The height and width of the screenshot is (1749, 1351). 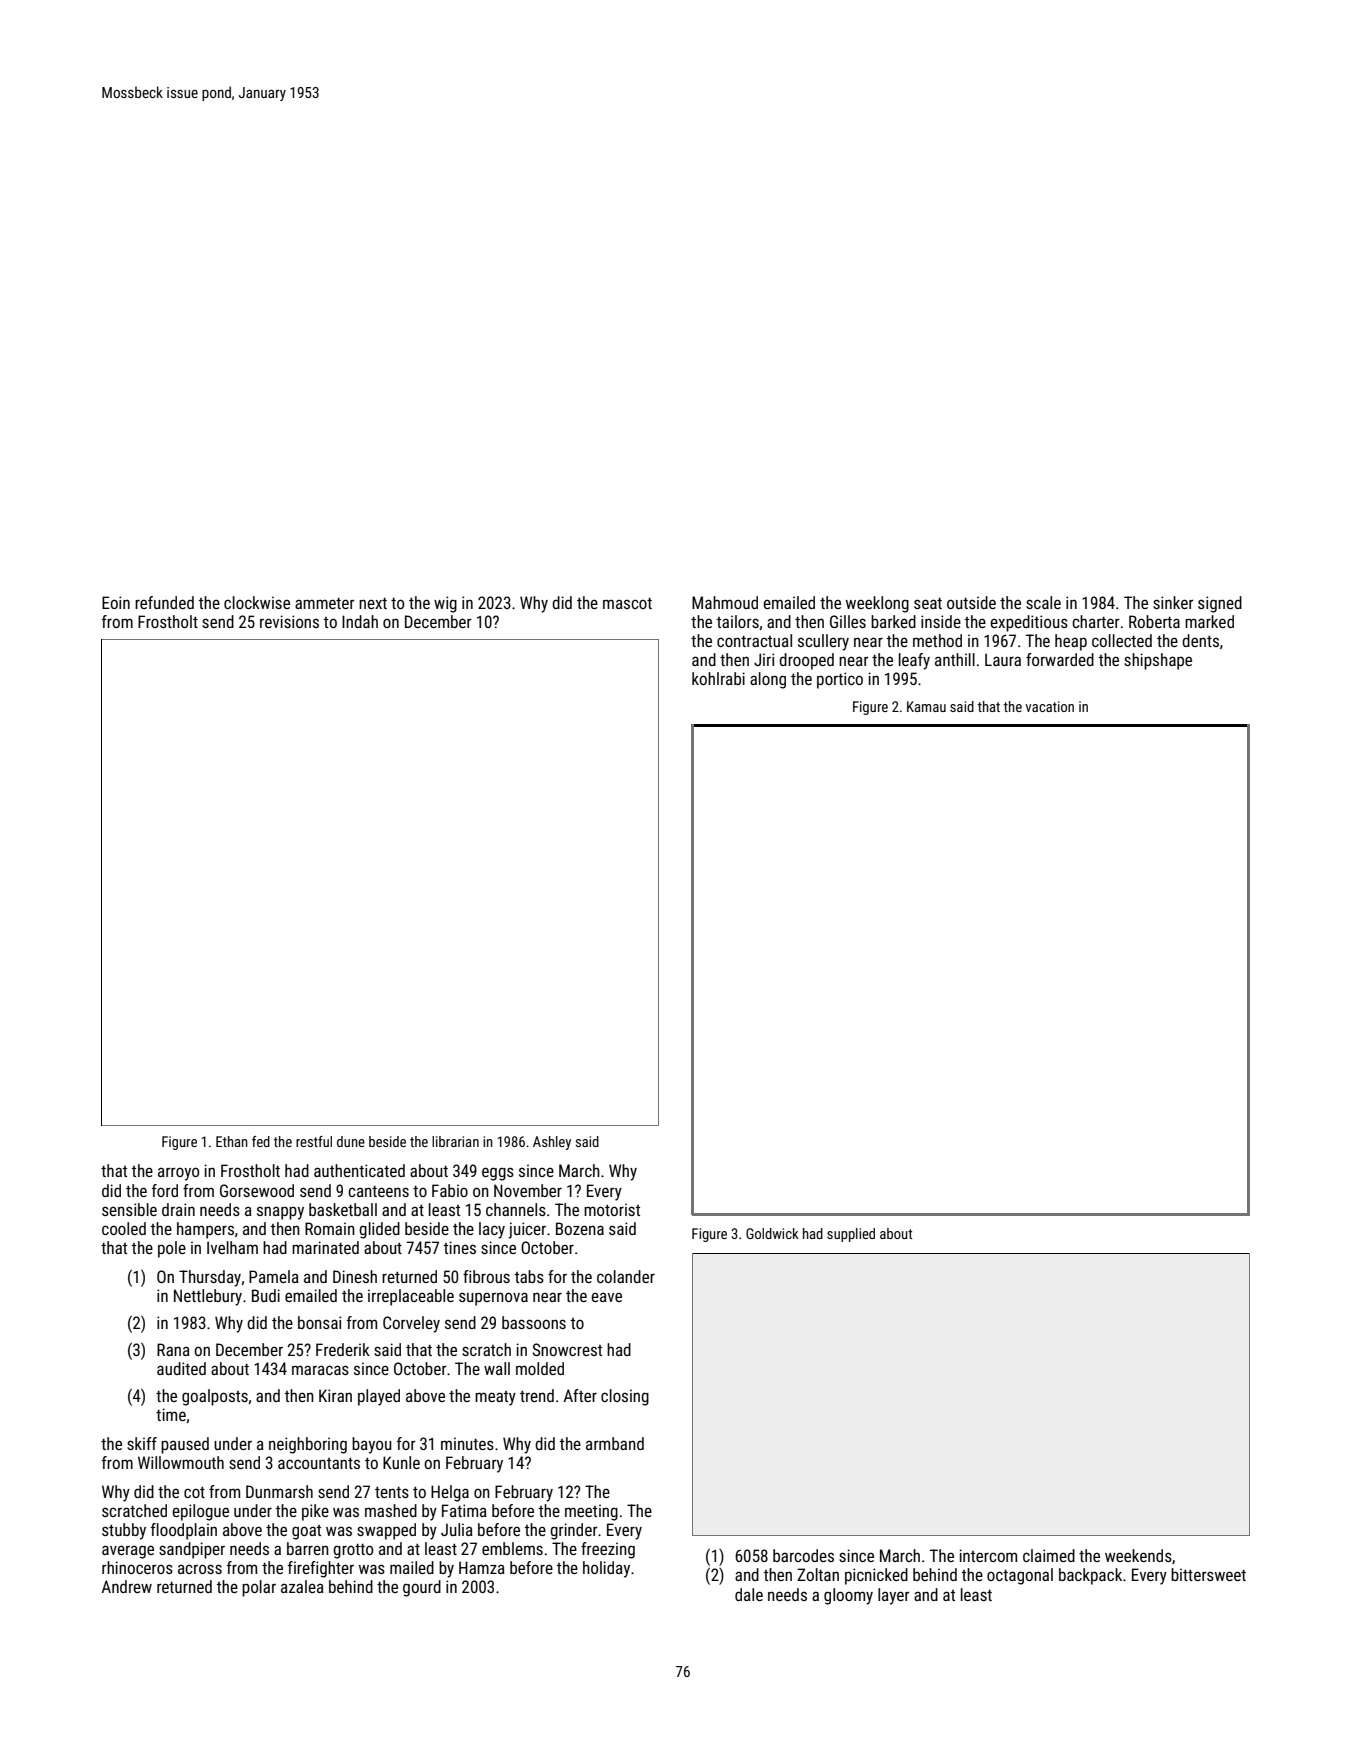 I want to click on Kamau, so click(x=926, y=706).
